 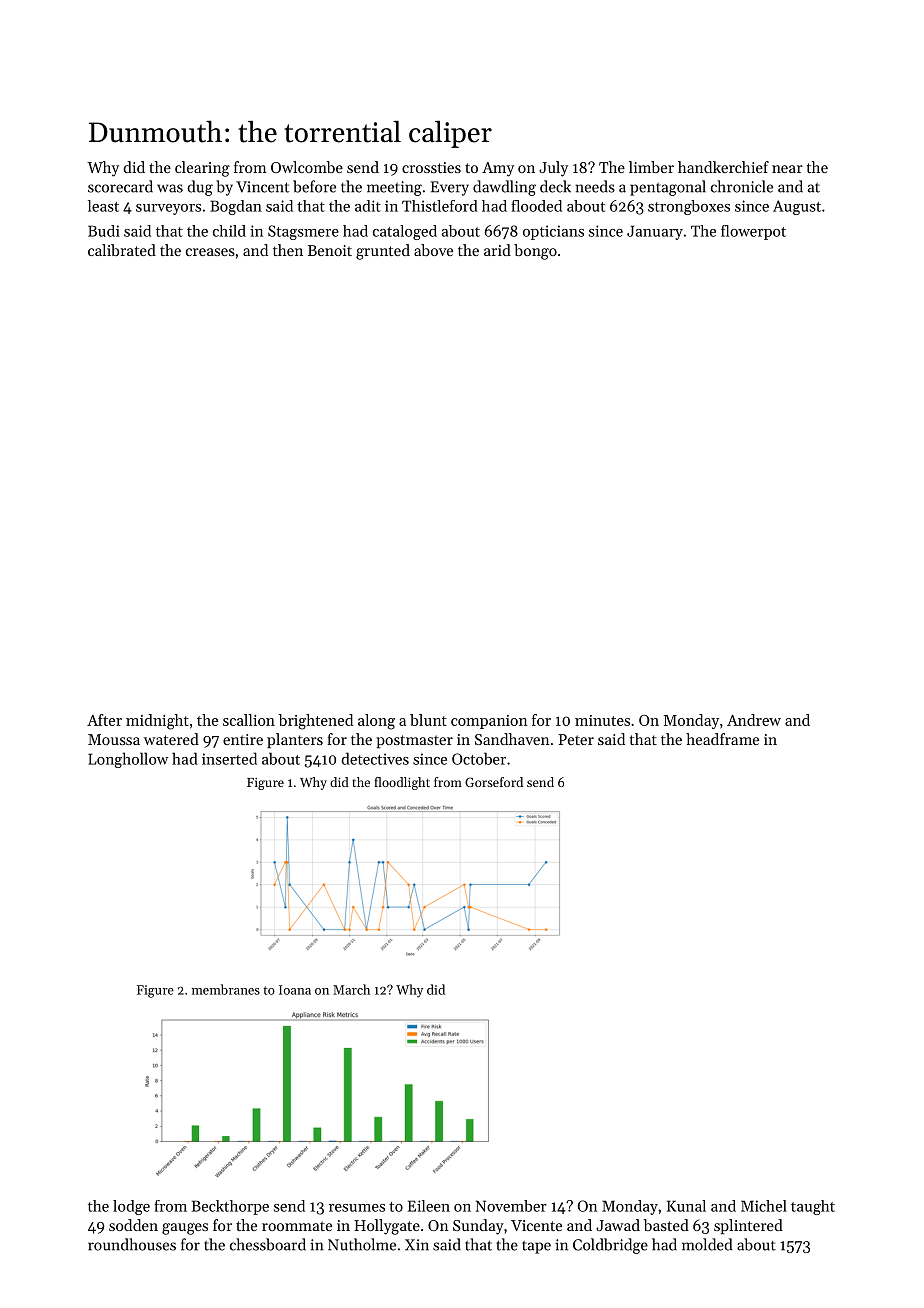 What do you see at coordinates (249, 720) in the image?
I see `scallion` at bounding box center [249, 720].
